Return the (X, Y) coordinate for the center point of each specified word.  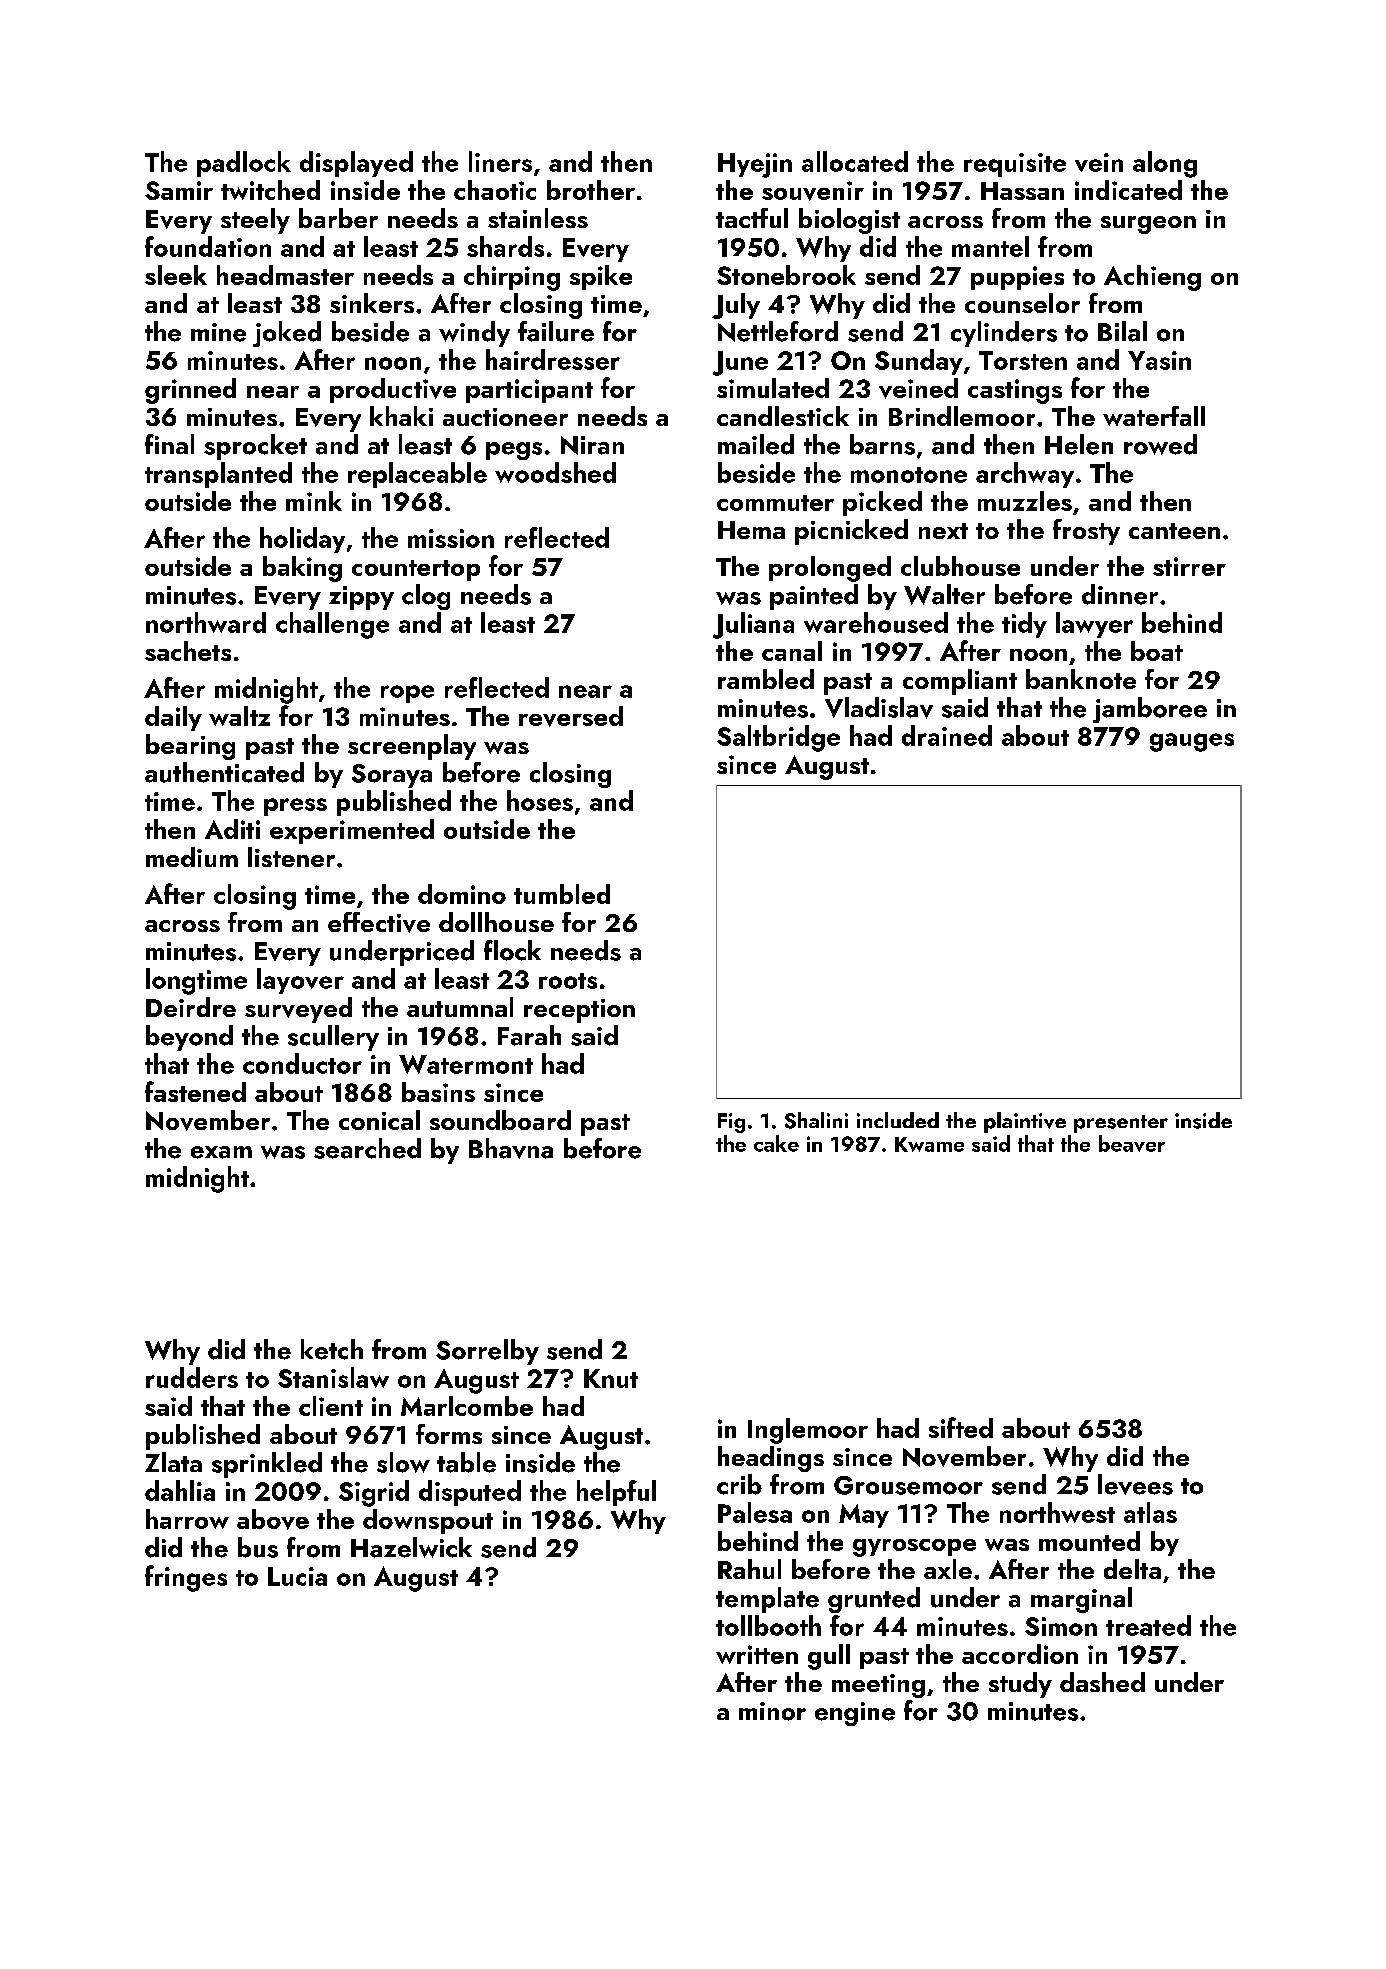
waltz (239, 716)
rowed (1160, 444)
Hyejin (755, 165)
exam (221, 1152)
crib (739, 1484)
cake (776, 1143)
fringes (186, 1578)
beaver (1132, 1143)
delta (1132, 1569)
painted (814, 597)
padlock (244, 164)
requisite (1015, 165)
